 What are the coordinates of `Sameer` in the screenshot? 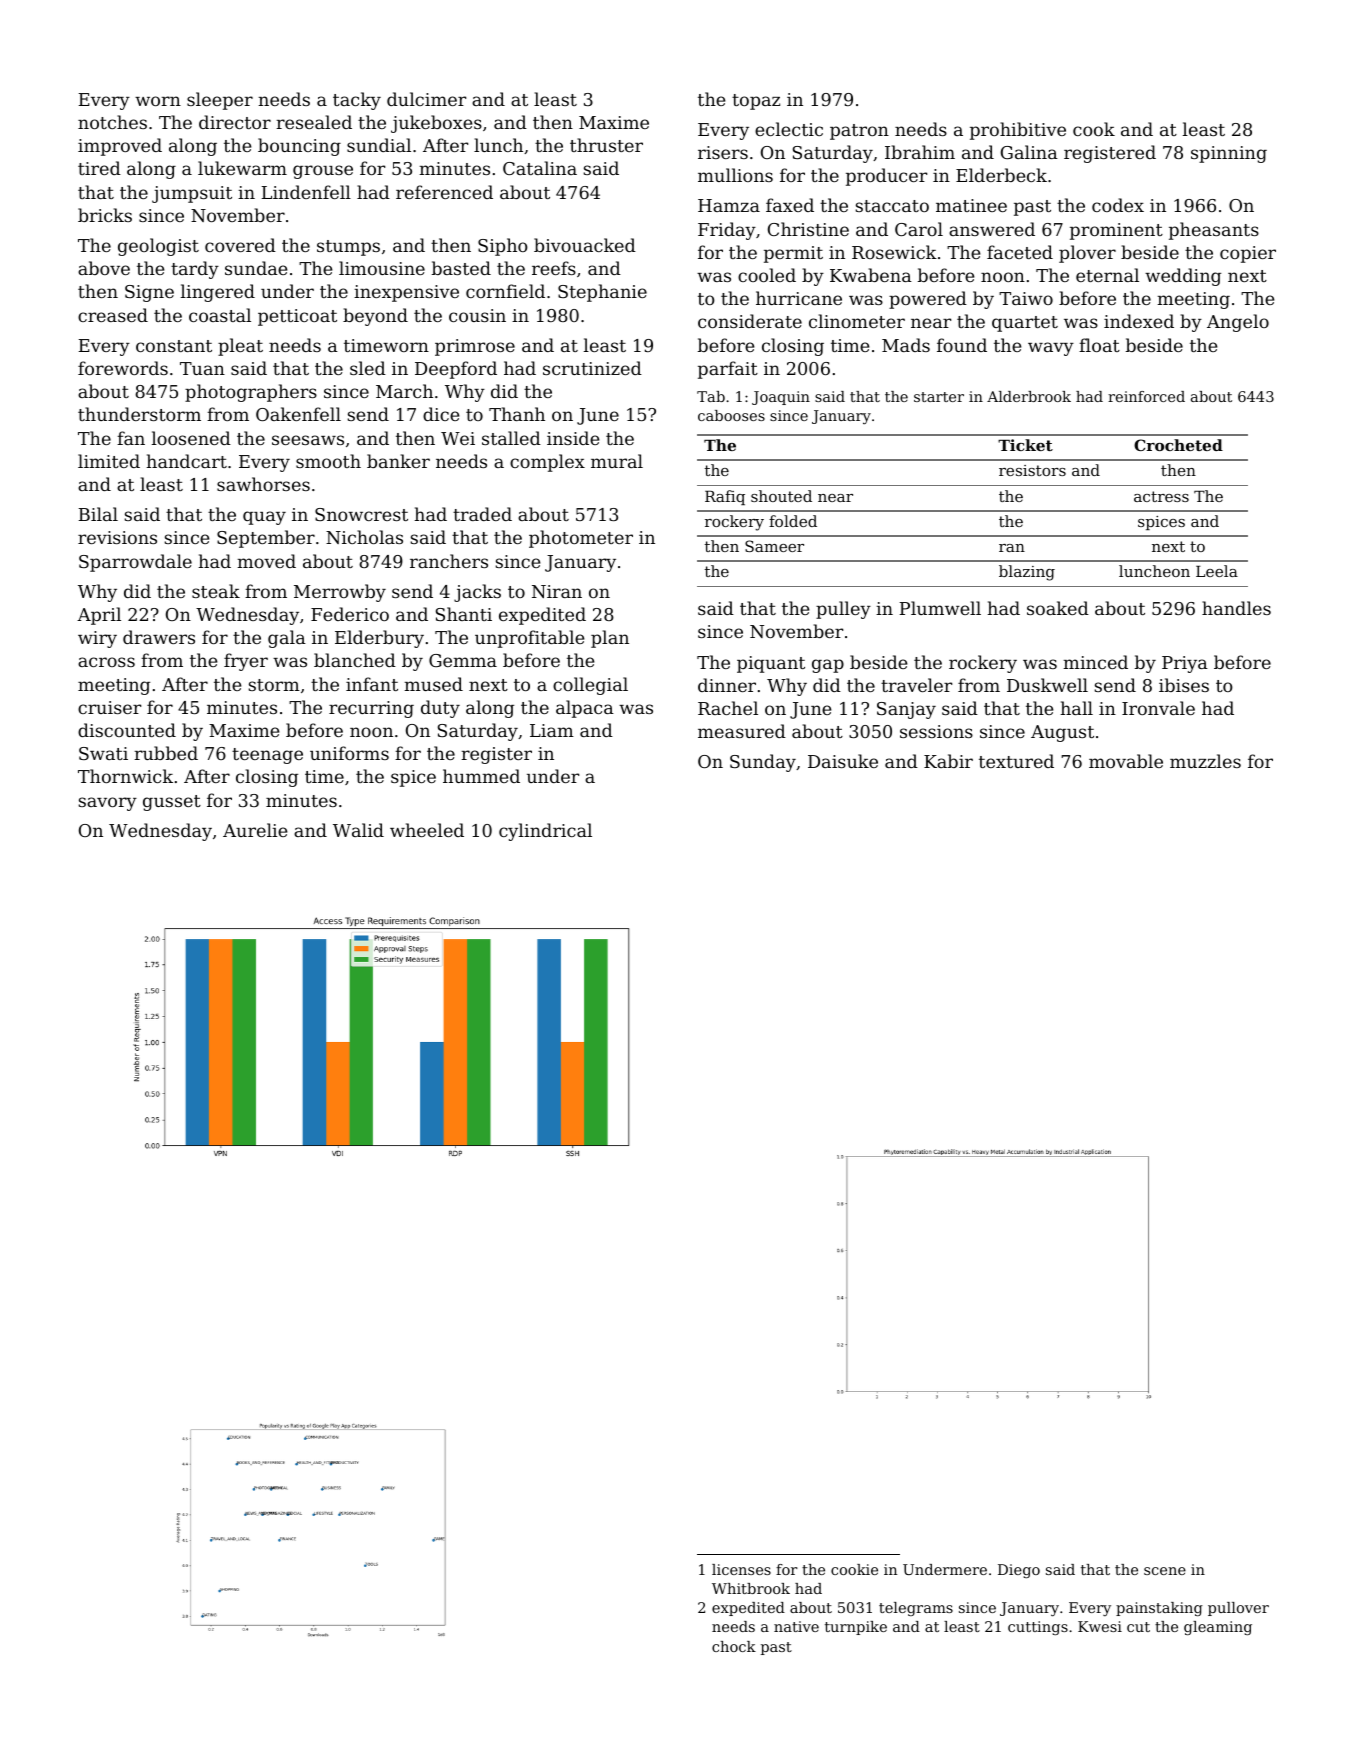 It's located at (774, 546).
